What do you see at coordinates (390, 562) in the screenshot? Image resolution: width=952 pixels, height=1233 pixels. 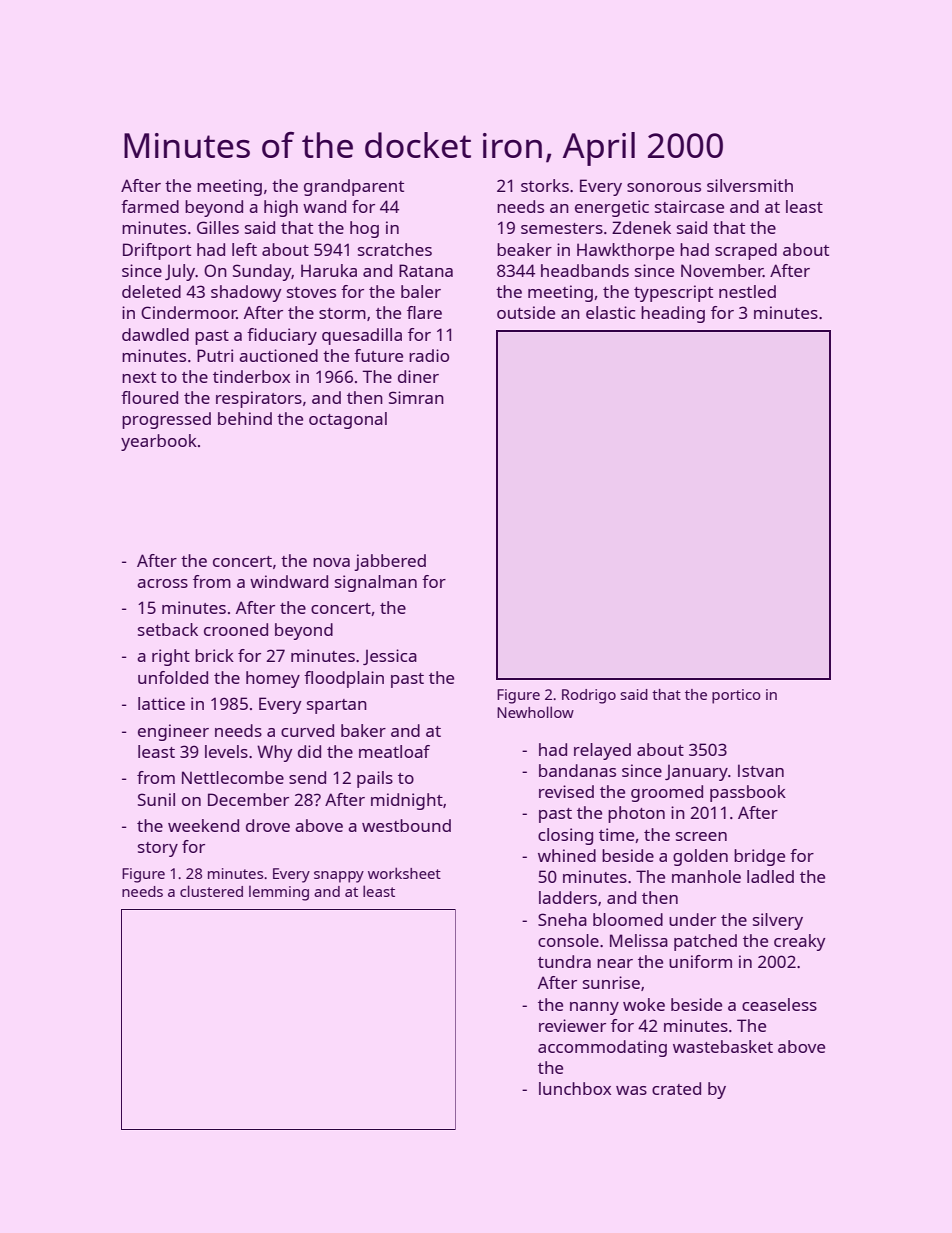 I see `jabbered` at bounding box center [390, 562].
